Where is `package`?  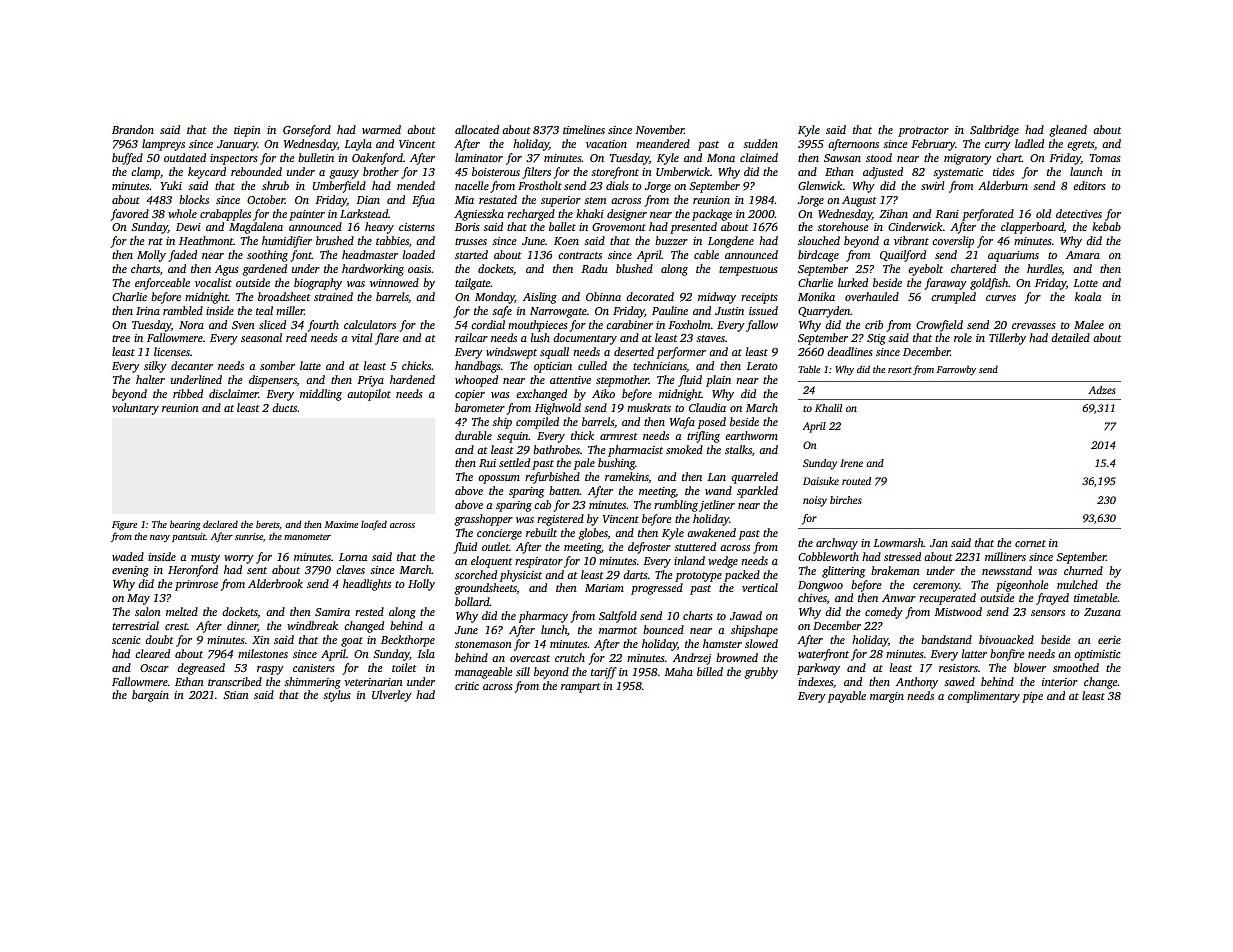 package is located at coordinates (712, 215).
